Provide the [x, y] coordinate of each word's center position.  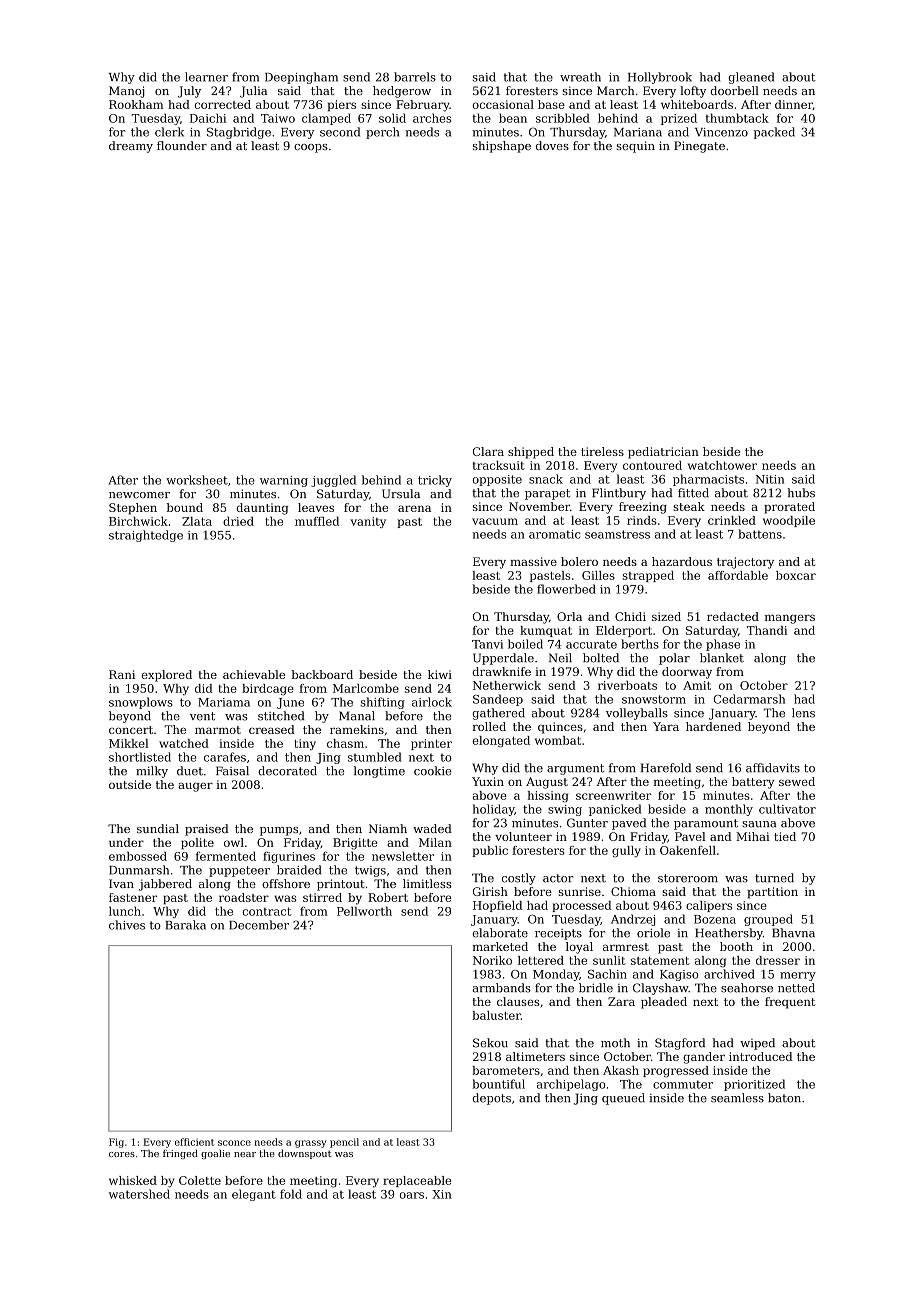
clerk [169, 132]
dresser [778, 960]
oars [411, 1195]
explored [166, 676]
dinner [794, 105]
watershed [139, 1194]
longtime [379, 772]
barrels [415, 77]
